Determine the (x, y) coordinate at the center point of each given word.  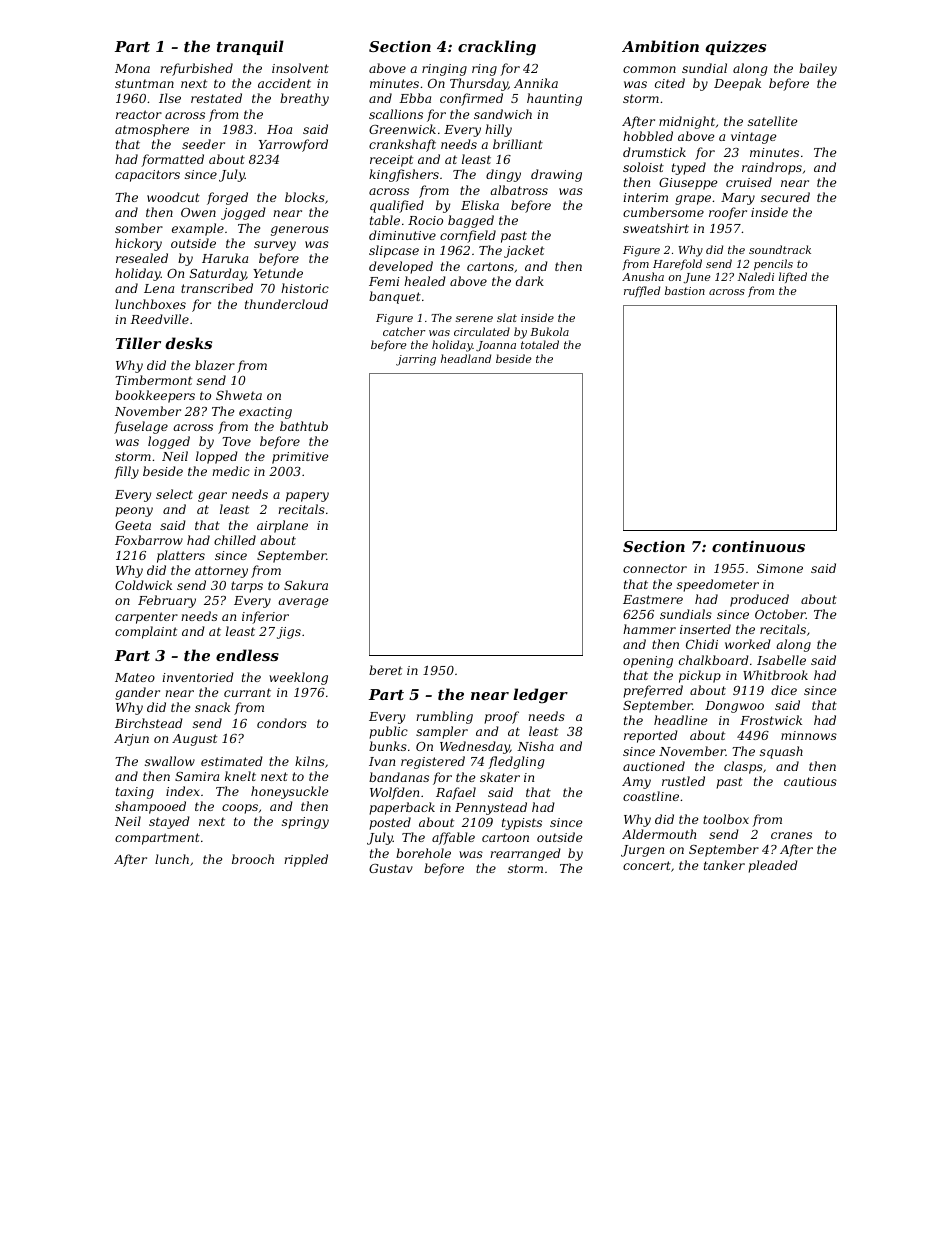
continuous (758, 546)
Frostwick (771, 720)
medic (231, 471)
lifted (793, 277)
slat (507, 317)
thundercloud (286, 304)
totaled (540, 344)
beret (385, 670)
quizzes (735, 48)
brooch (253, 859)
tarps (247, 587)
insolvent (300, 68)
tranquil (250, 47)
